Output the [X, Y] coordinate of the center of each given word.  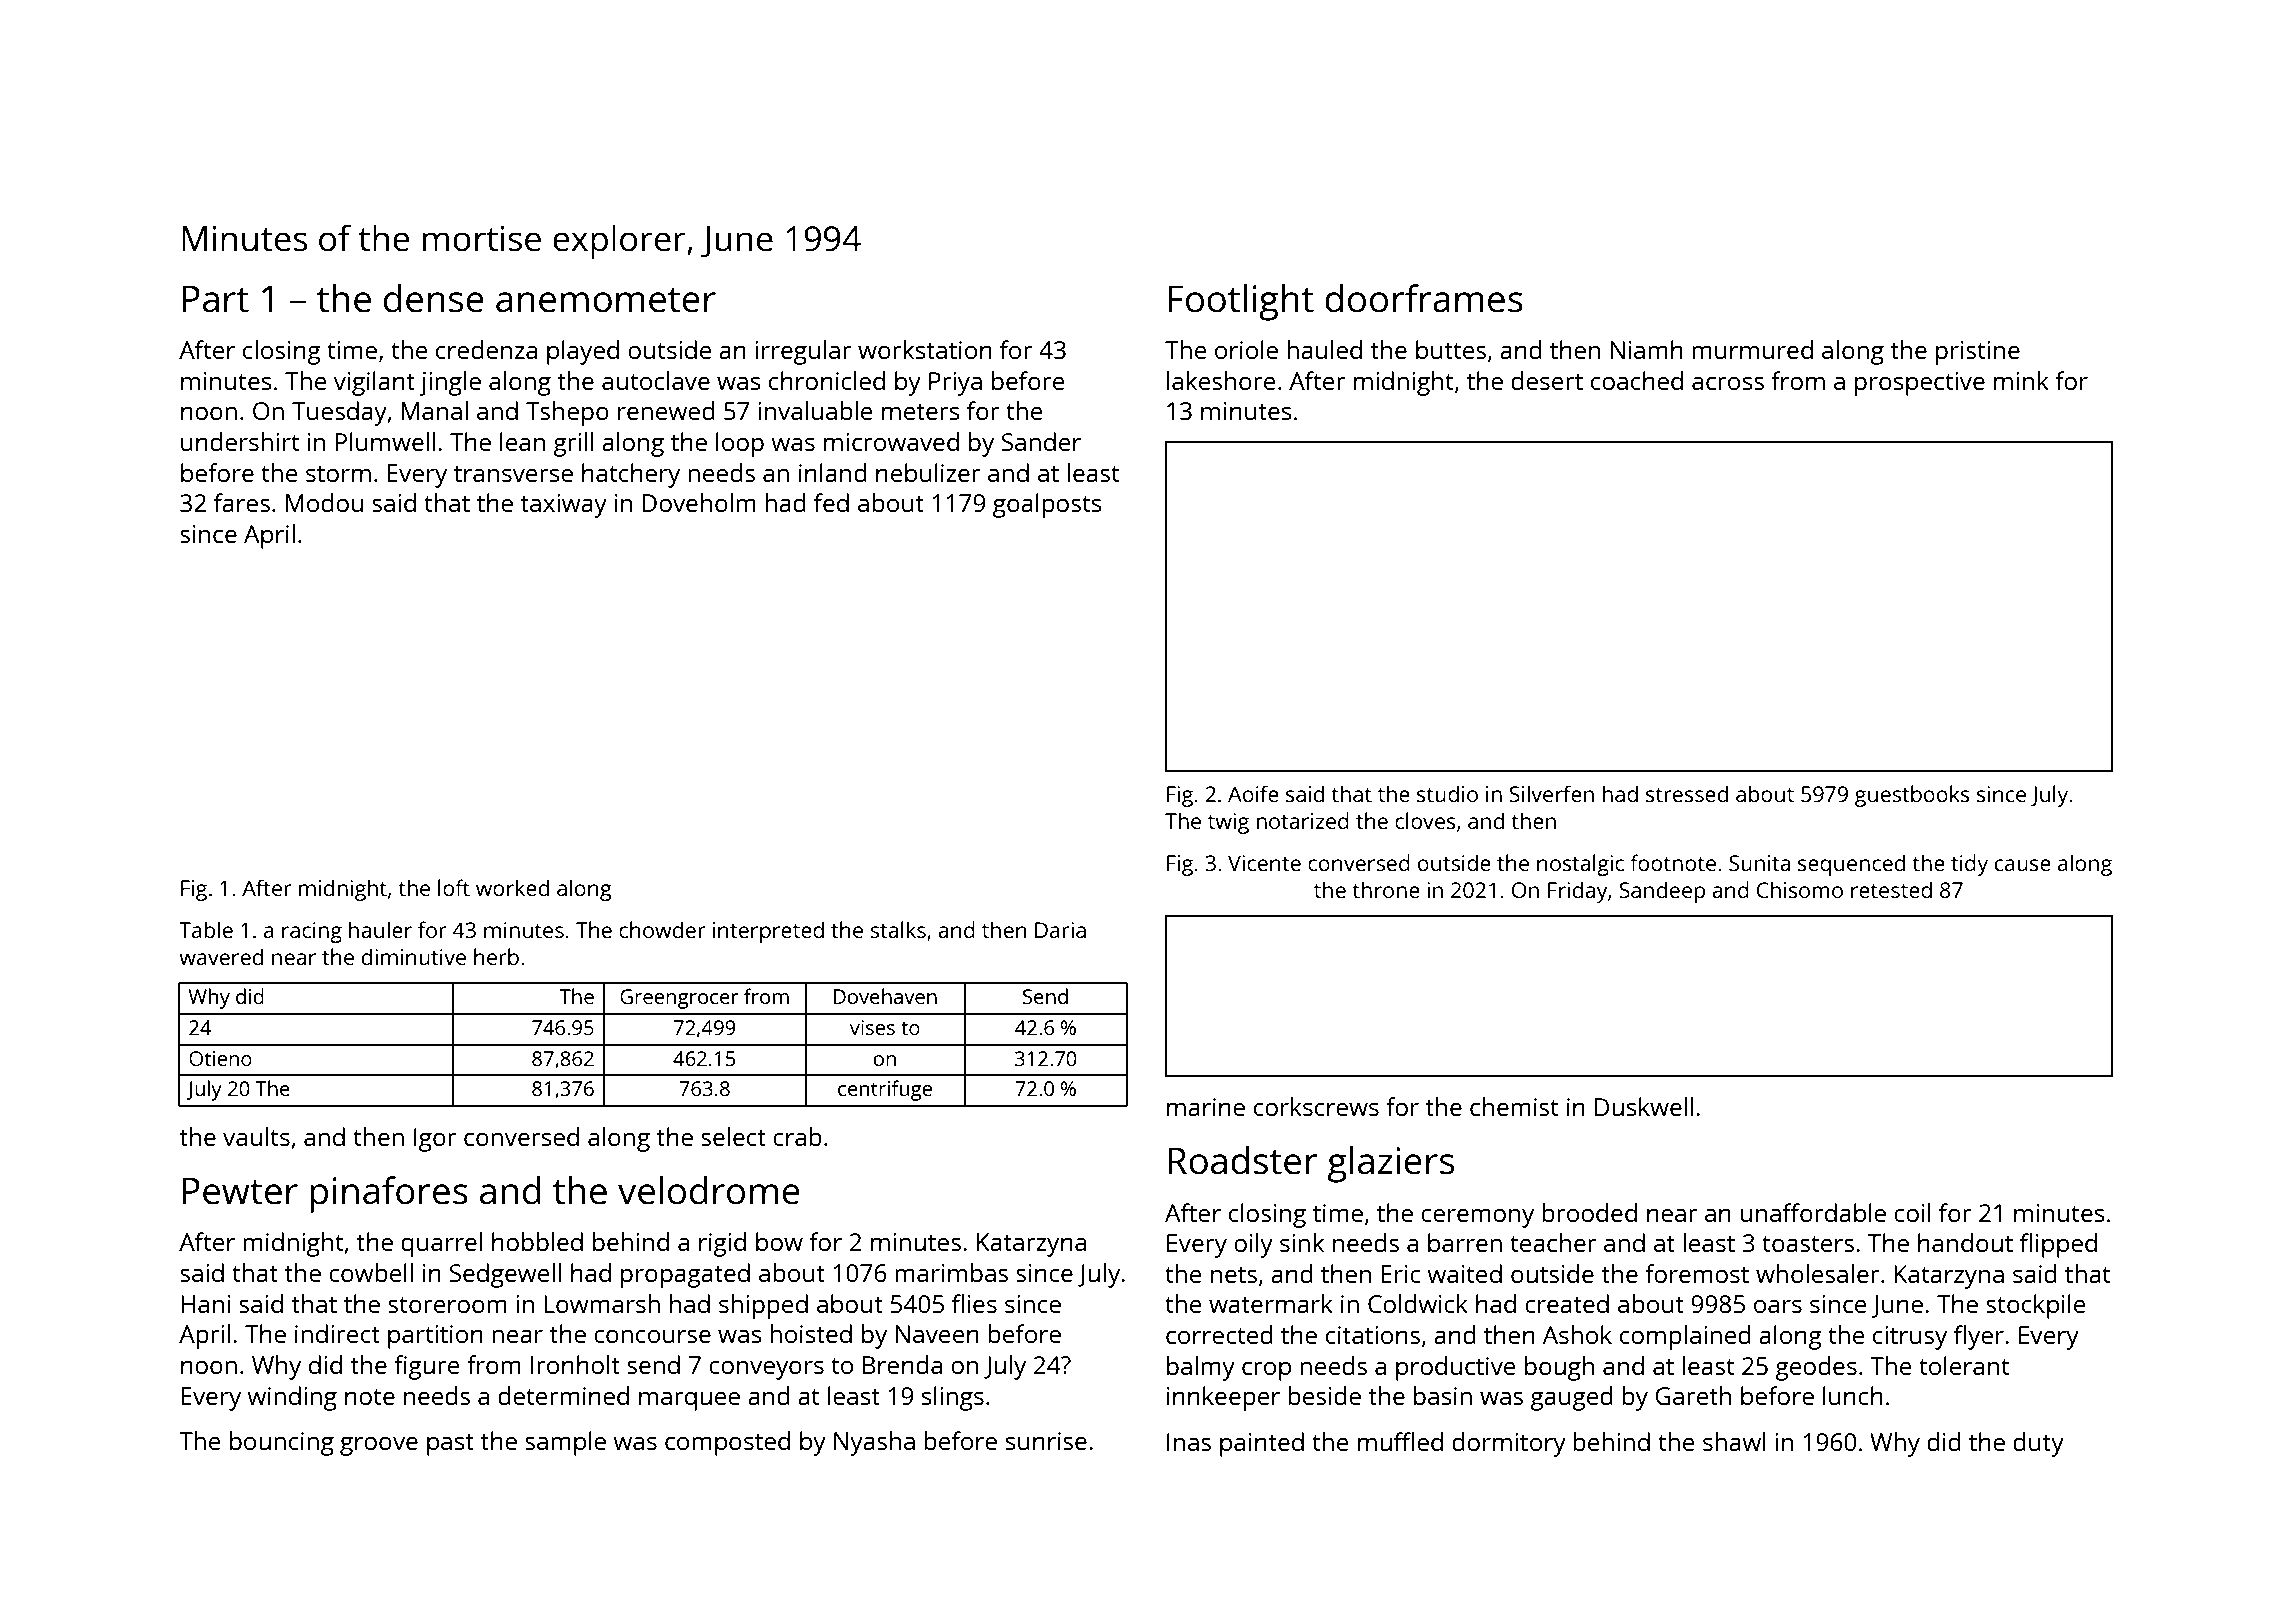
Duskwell [1644, 1106]
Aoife [1253, 793]
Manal [434, 410]
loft [454, 887]
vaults [256, 1136]
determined [563, 1395]
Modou [324, 502]
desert [1547, 380]
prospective [1920, 384]
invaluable [815, 410]
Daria [1060, 930]
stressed [1687, 793]
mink [2021, 380]
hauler [380, 929]
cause [2023, 865]
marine [1206, 1107]
